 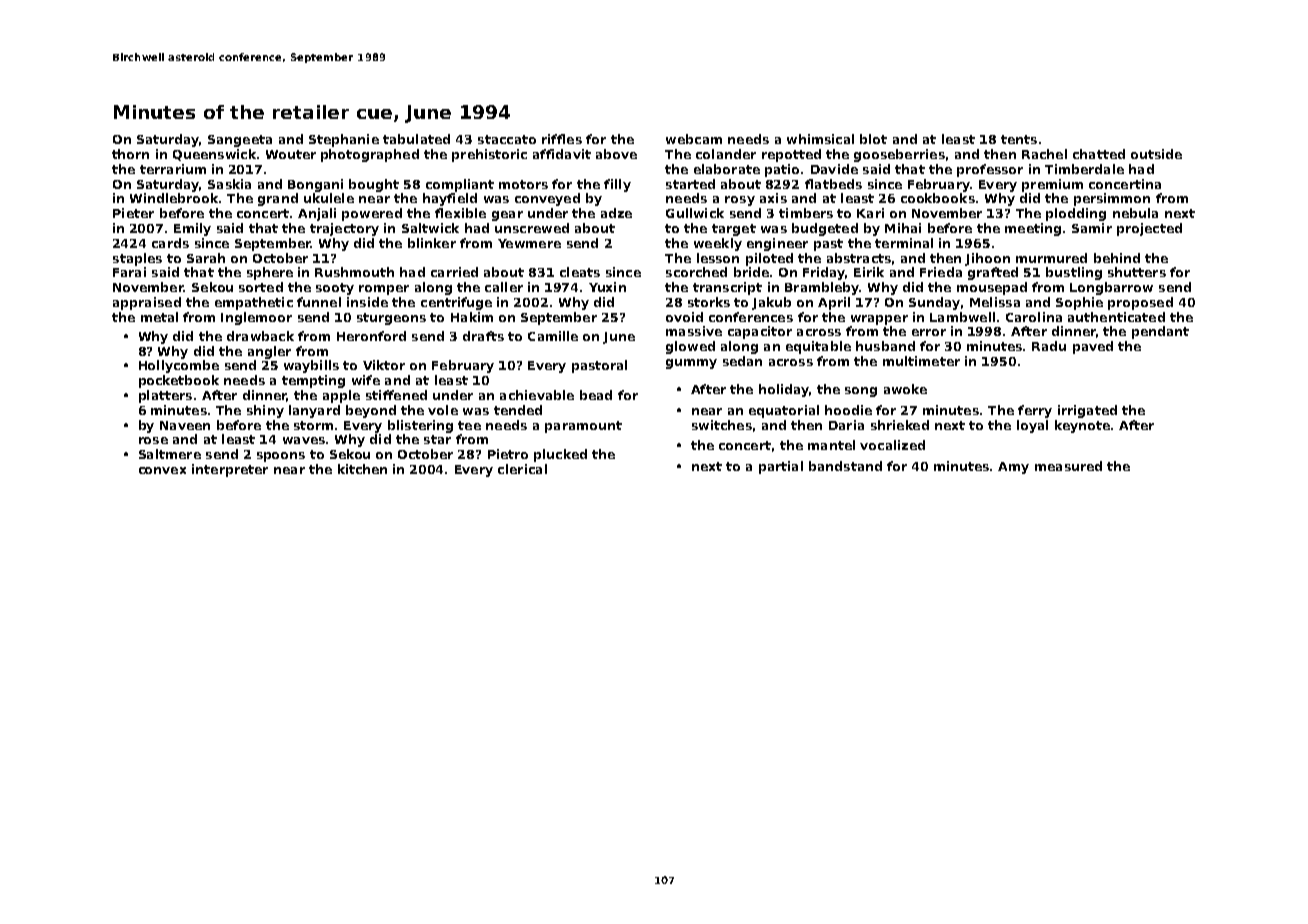 I want to click on bustling, so click(x=1074, y=273).
